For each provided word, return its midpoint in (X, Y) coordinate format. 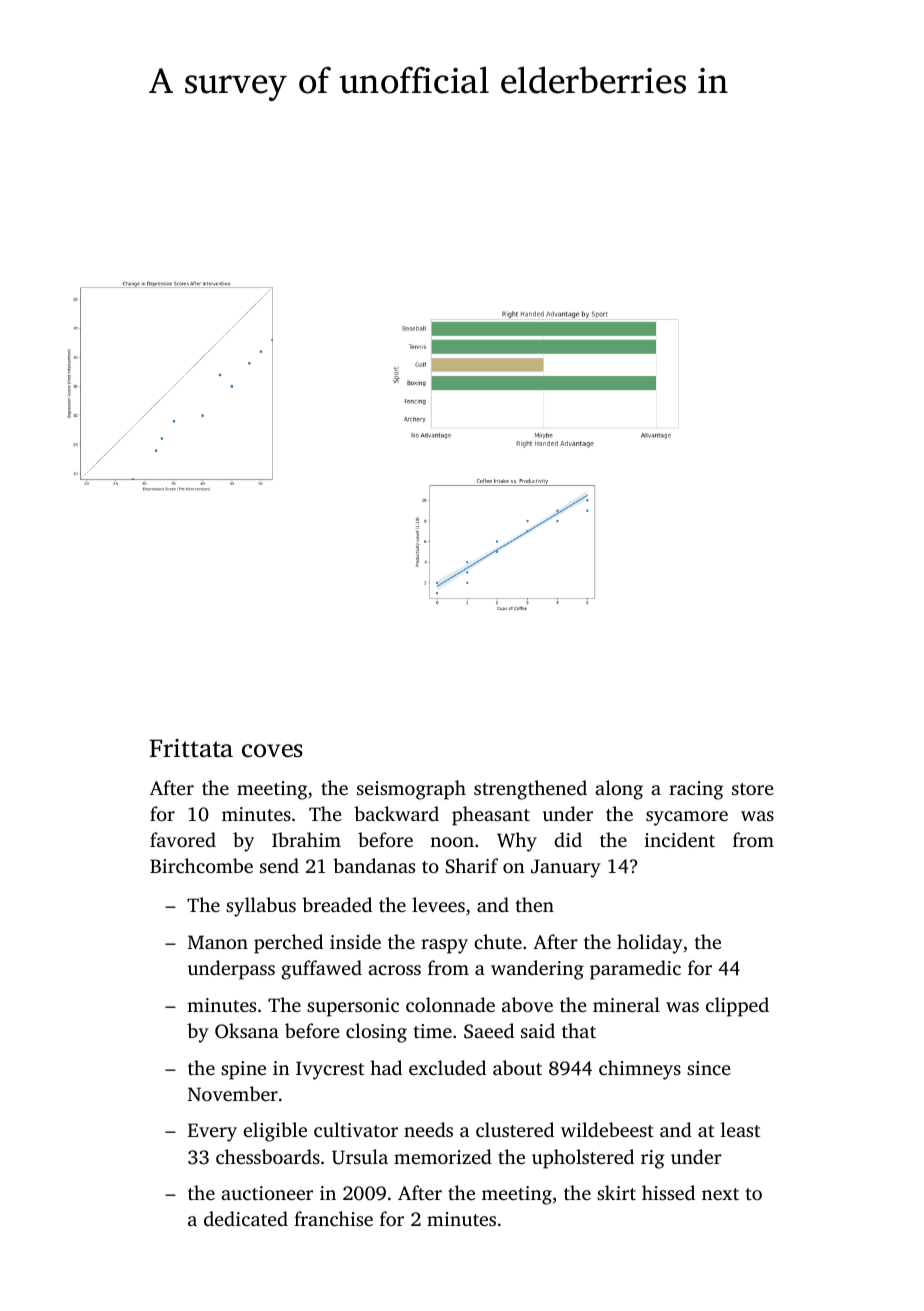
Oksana (247, 1031)
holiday (650, 944)
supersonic (353, 1007)
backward (396, 813)
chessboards (268, 1156)
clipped (737, 1007)
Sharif (472, 866)
